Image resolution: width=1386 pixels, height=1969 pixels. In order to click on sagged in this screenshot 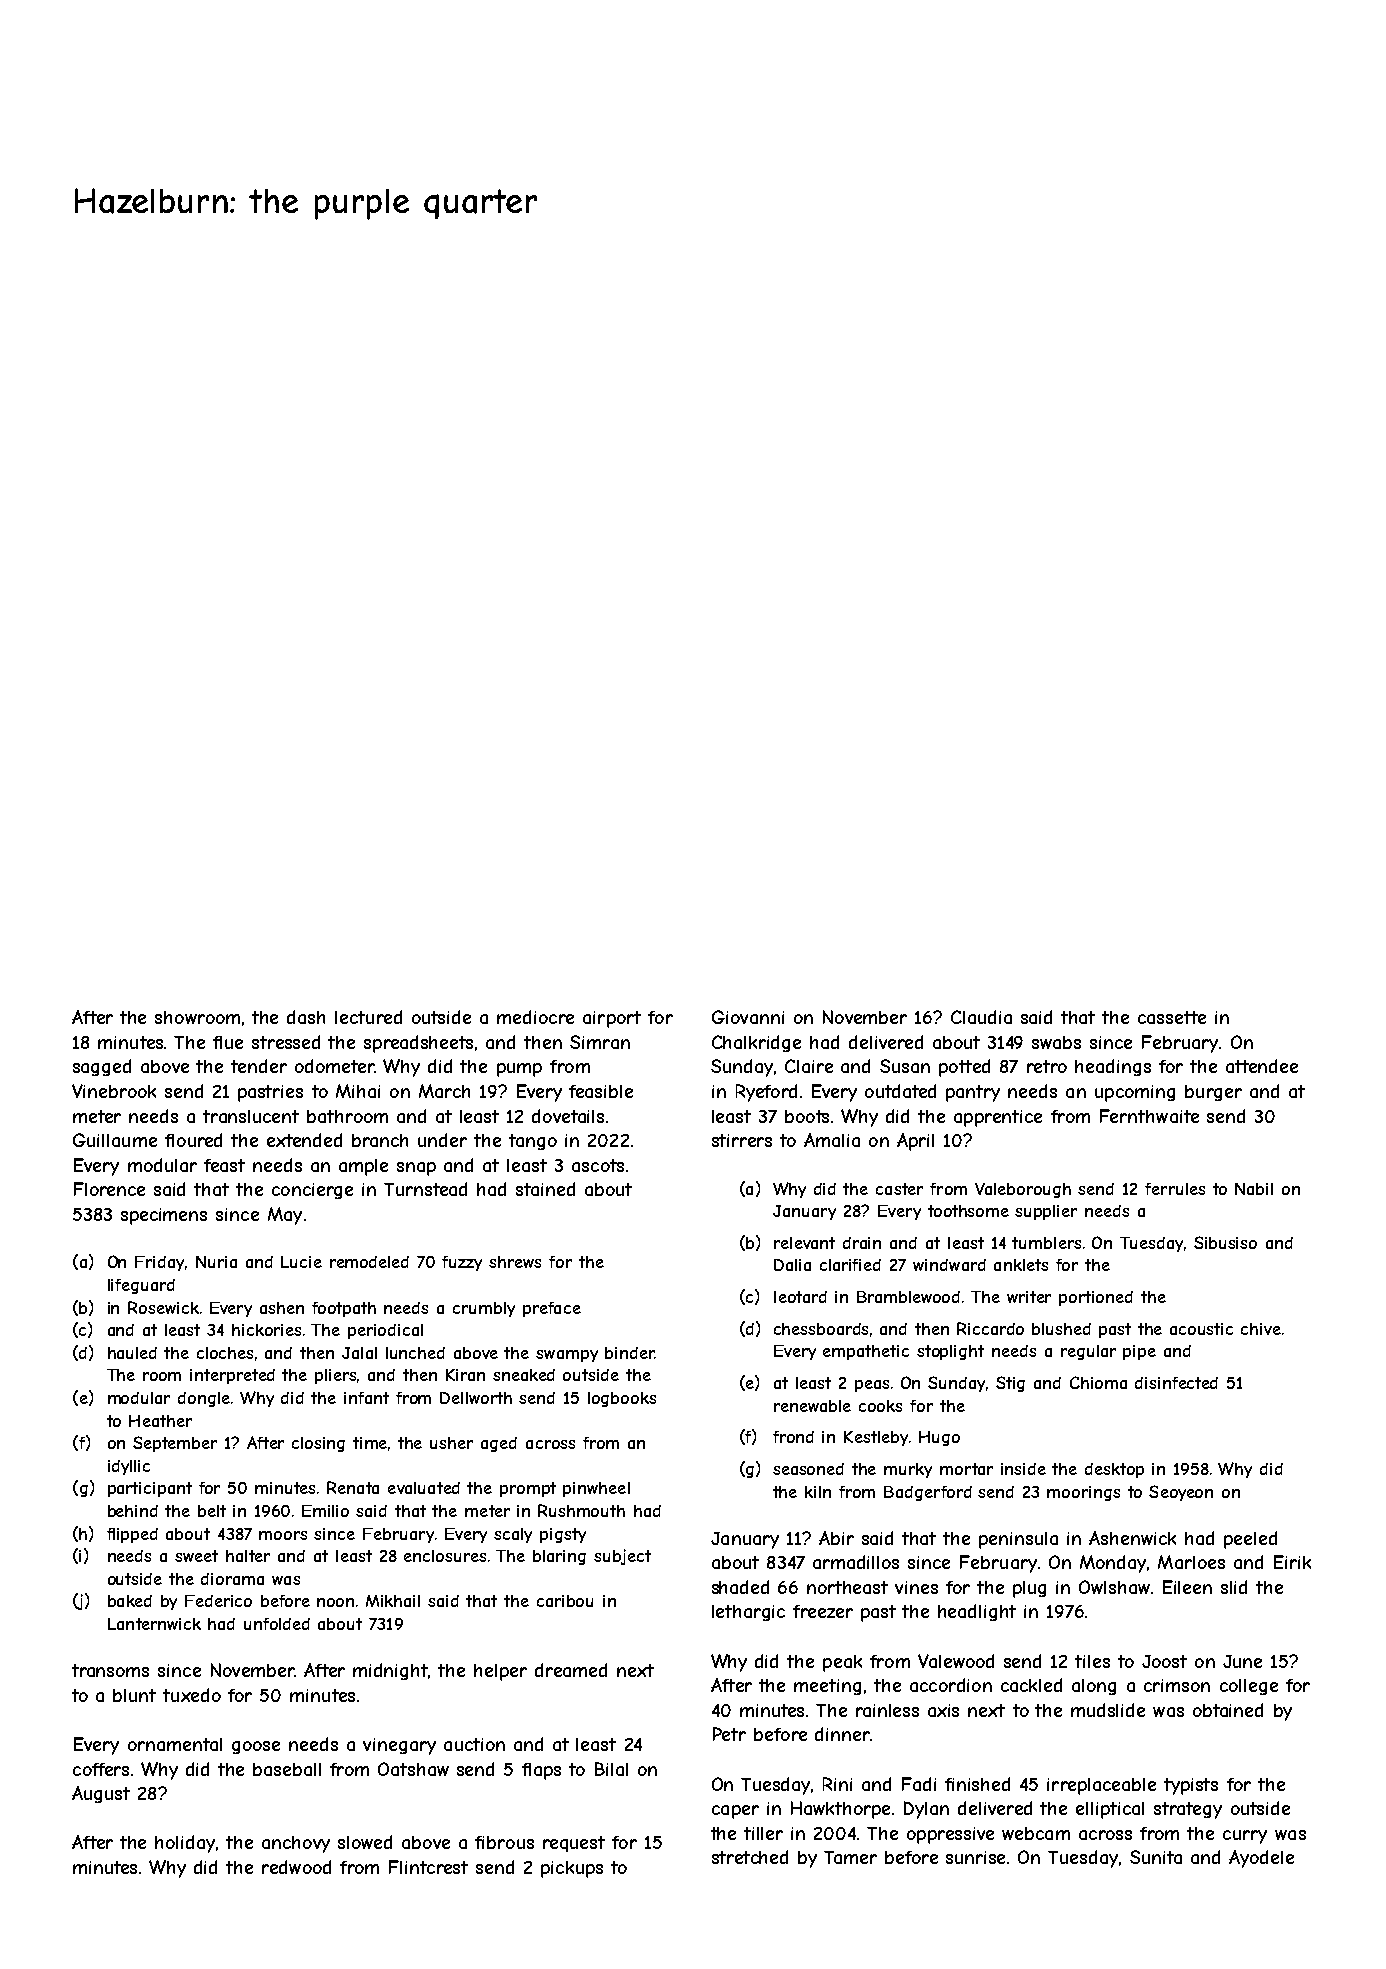, I will do `click(102, 1067)`.
